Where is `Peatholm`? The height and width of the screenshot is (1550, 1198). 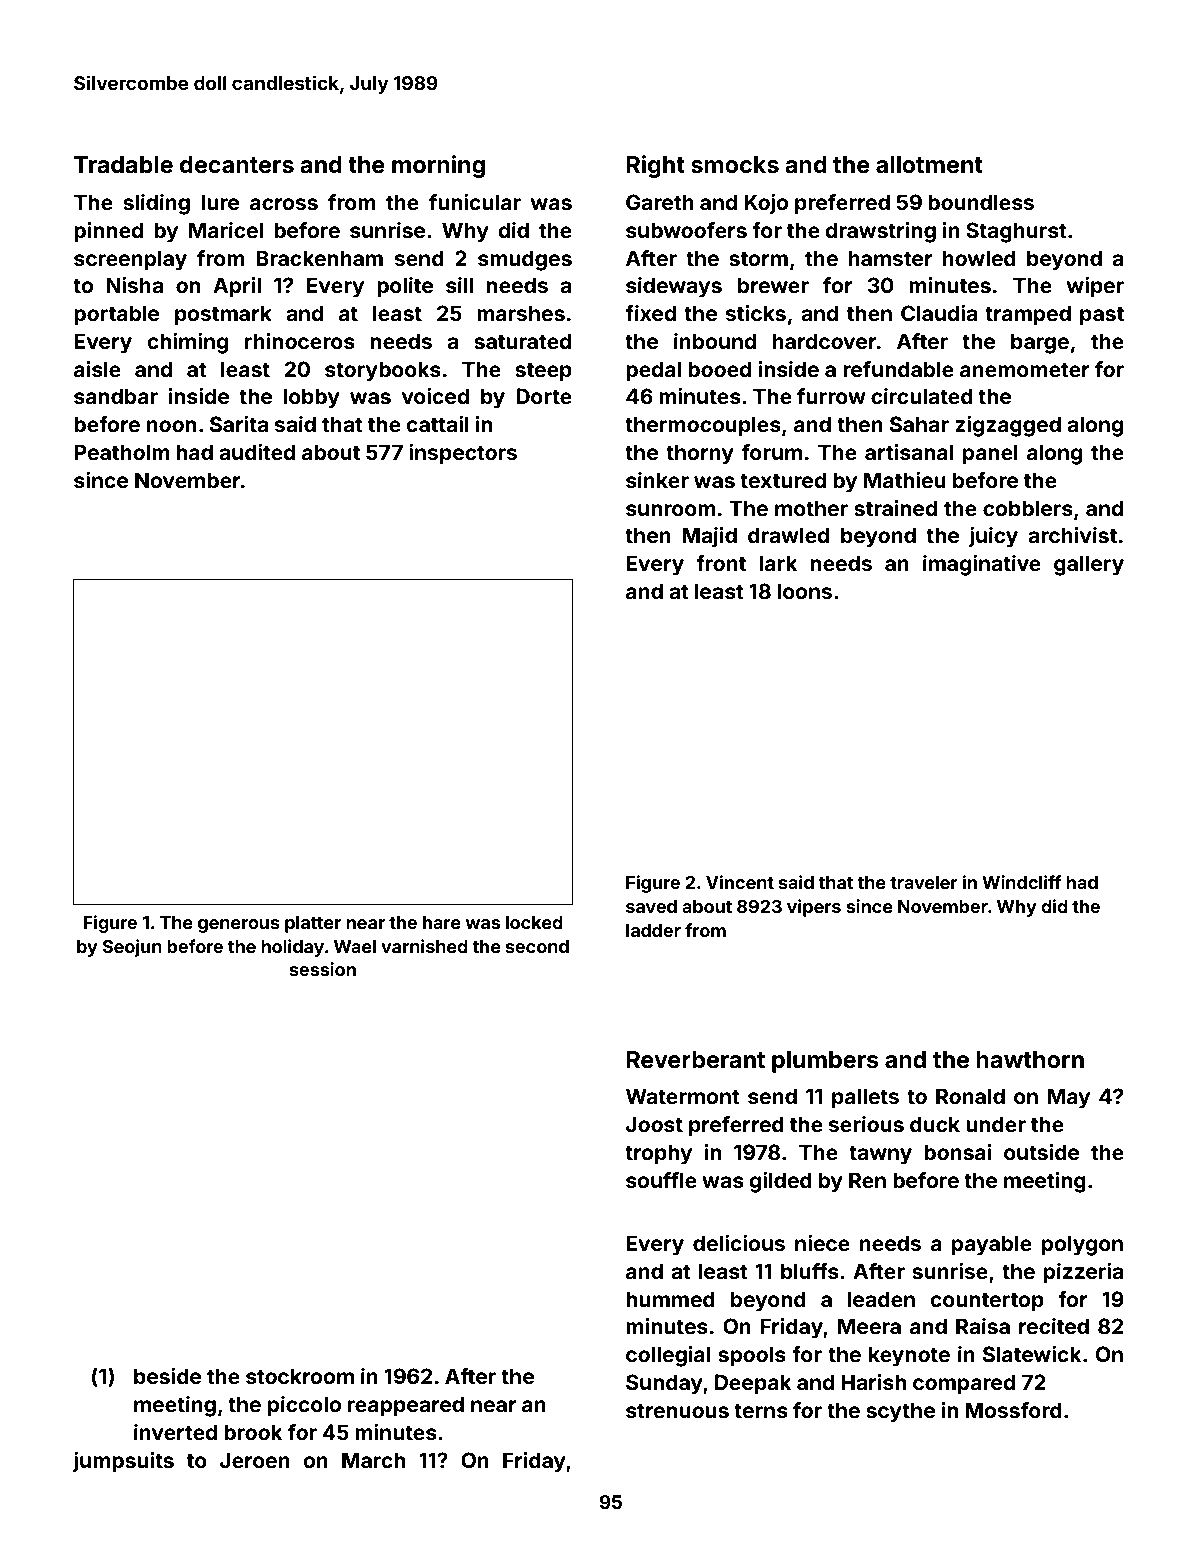
Peatholm is located at coordinates (122, 452).
